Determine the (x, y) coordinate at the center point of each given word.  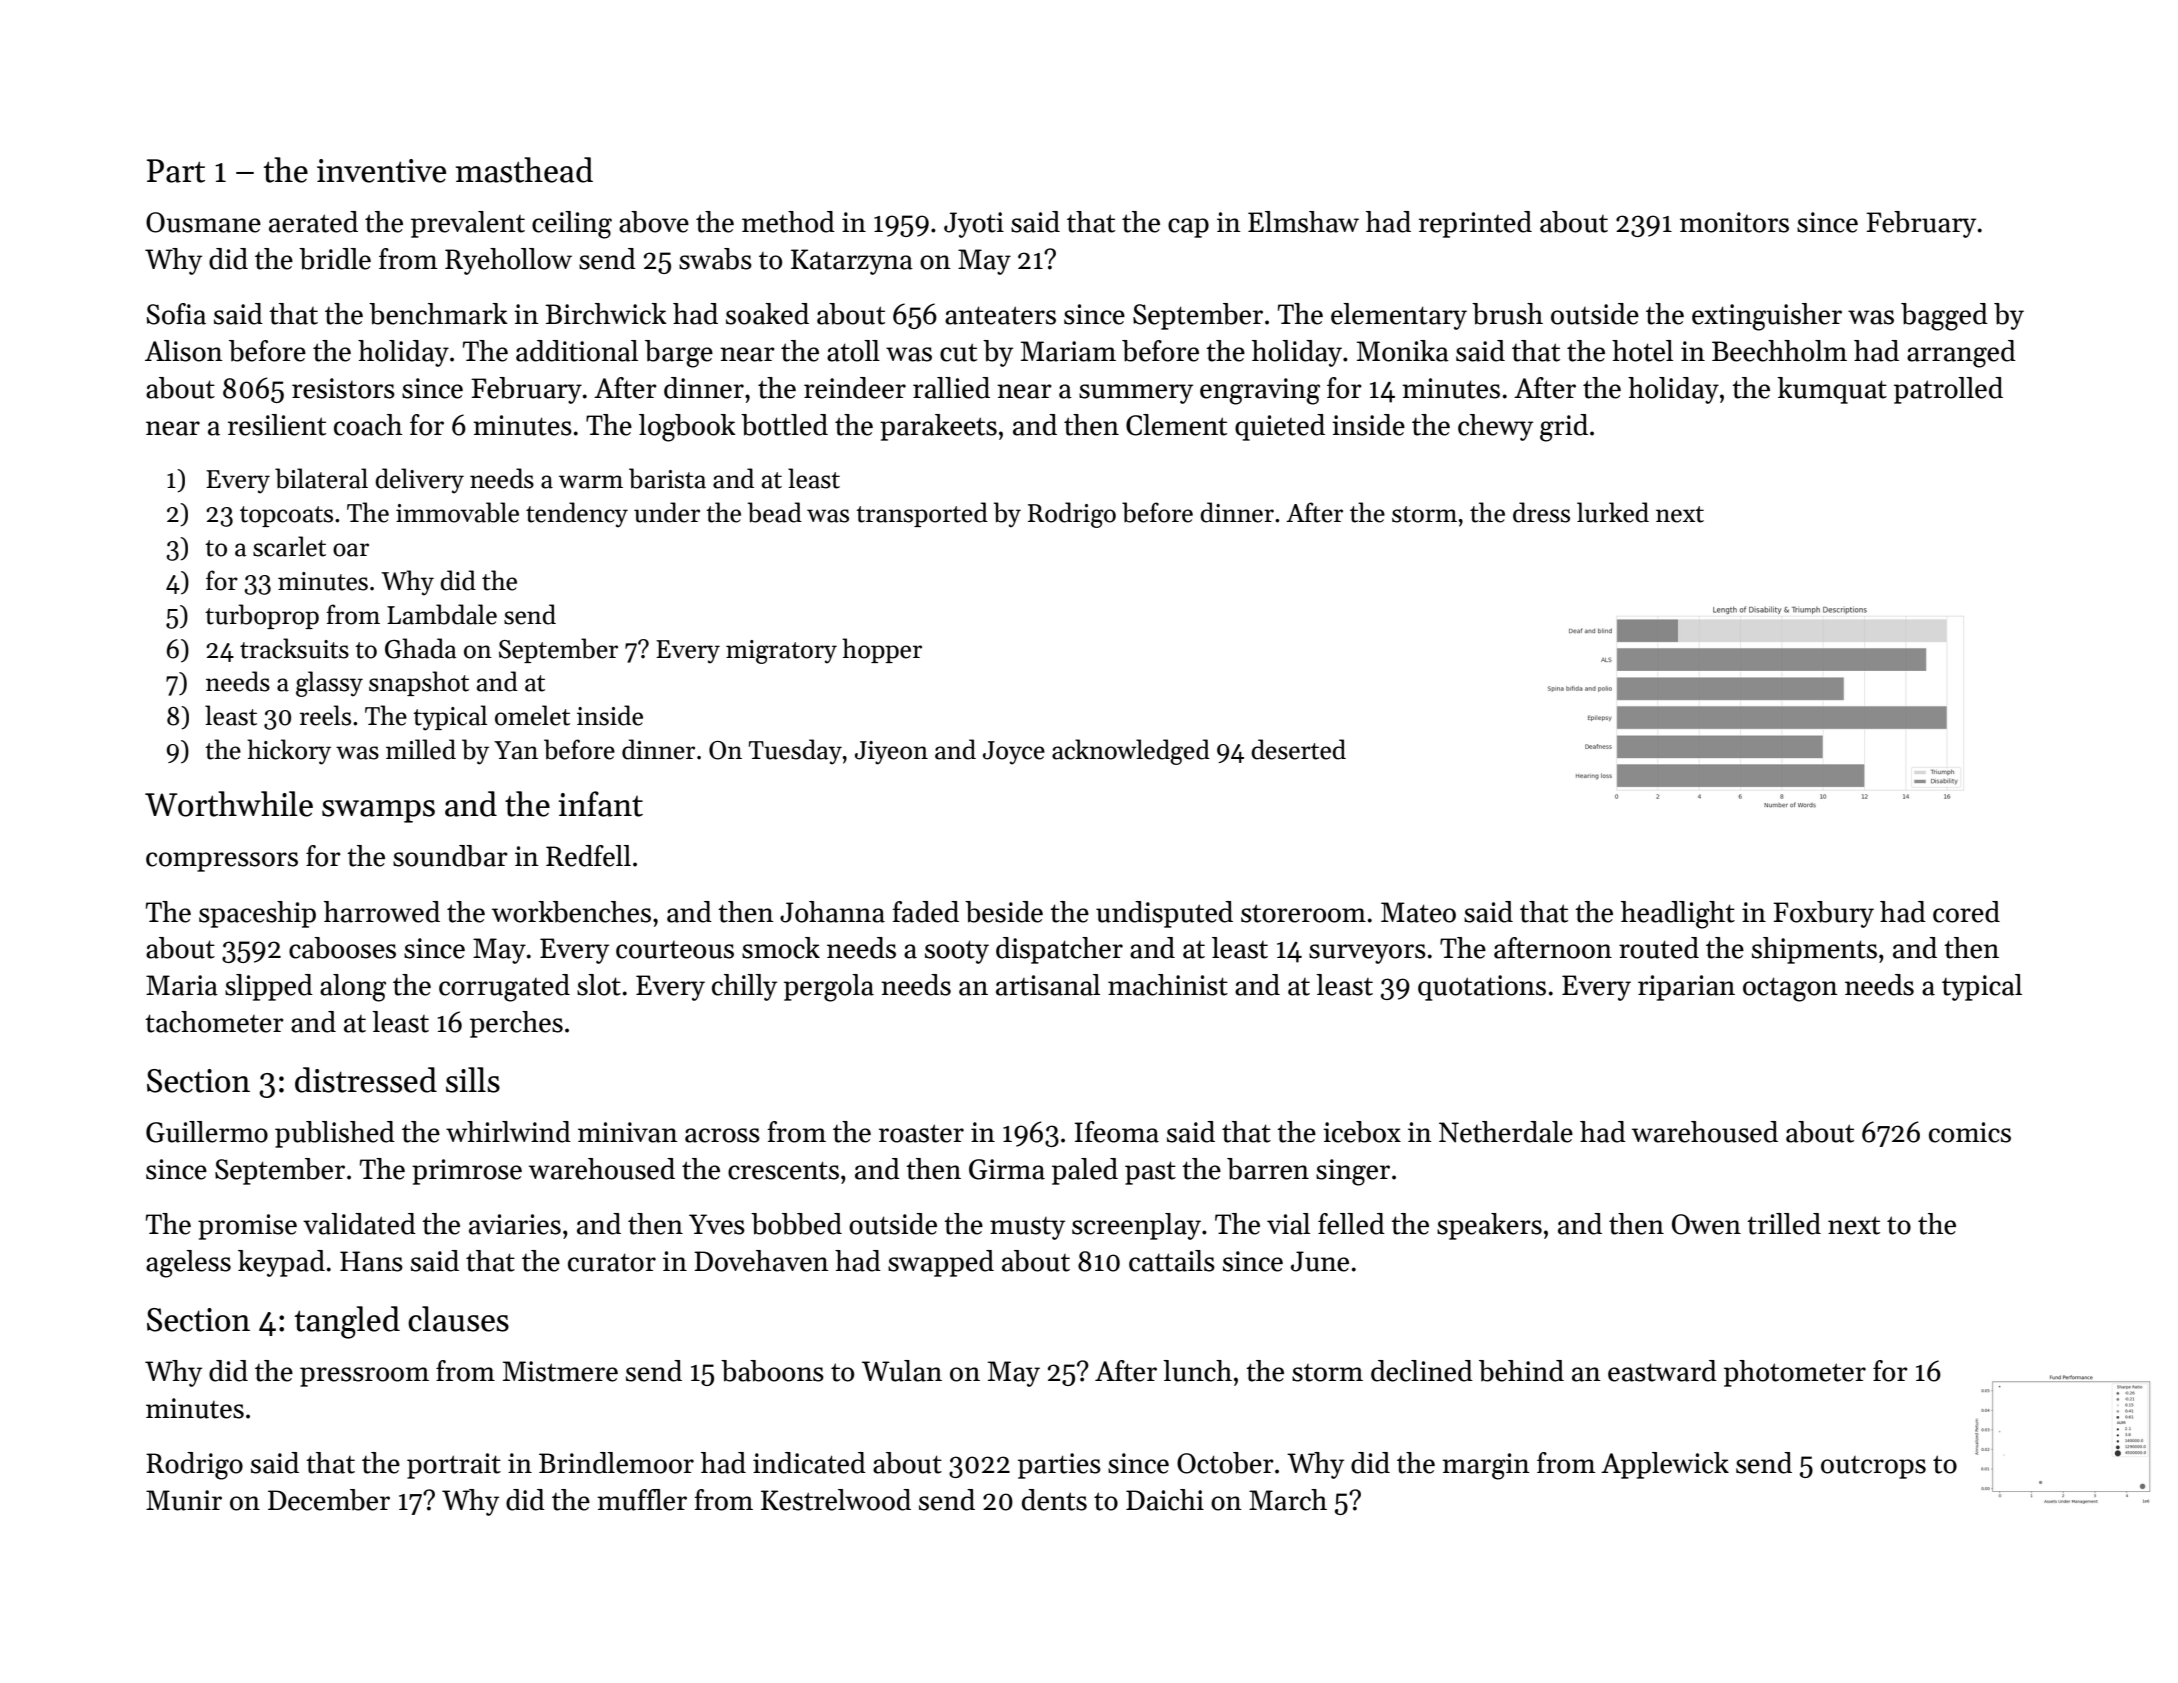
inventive (381, 171)
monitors (1734, 222)
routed (1659, 948)
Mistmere (560, 1371)
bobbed (796, 1224)
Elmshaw (1303, 222)
